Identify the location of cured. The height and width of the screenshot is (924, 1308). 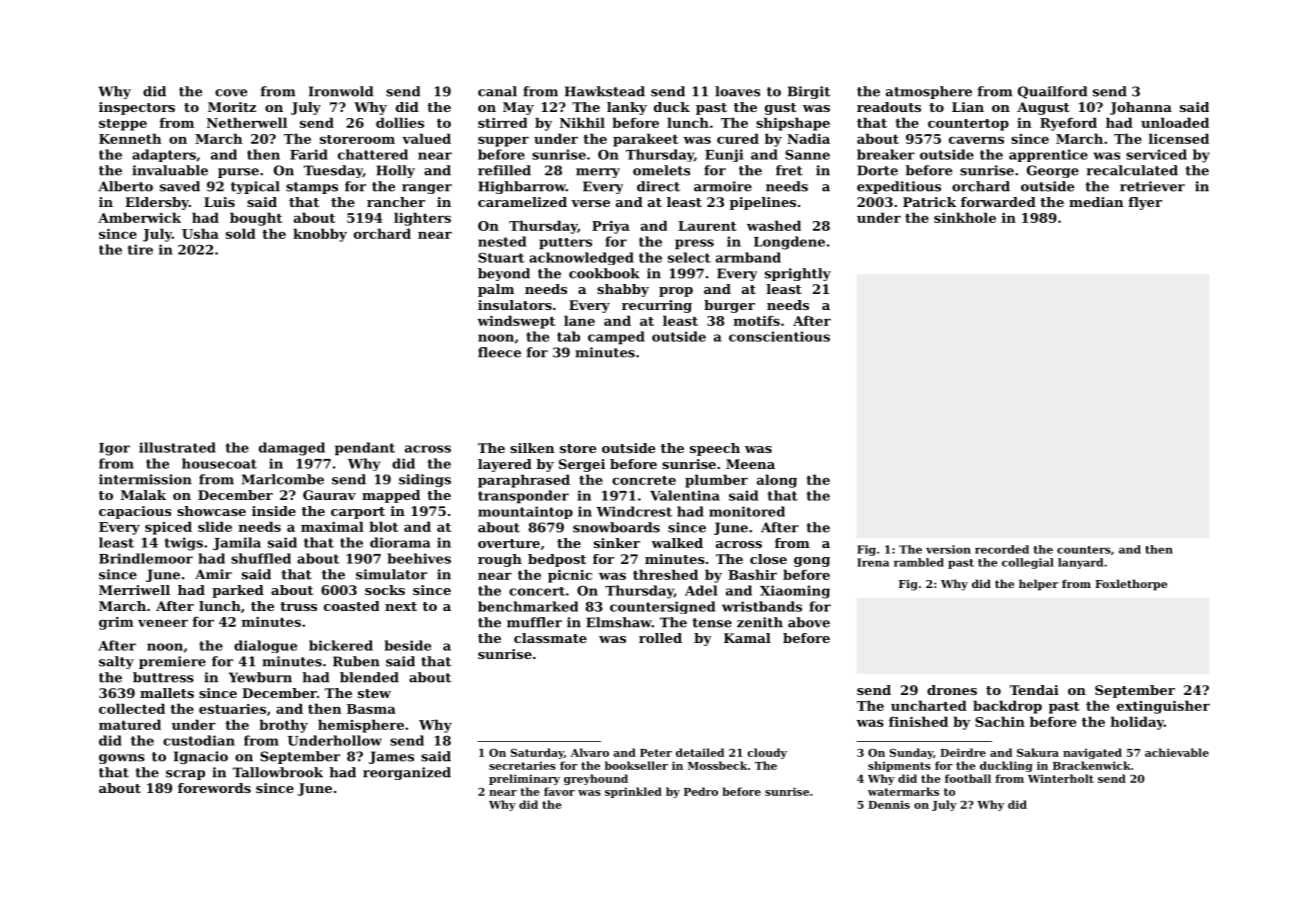
(738, 138).
